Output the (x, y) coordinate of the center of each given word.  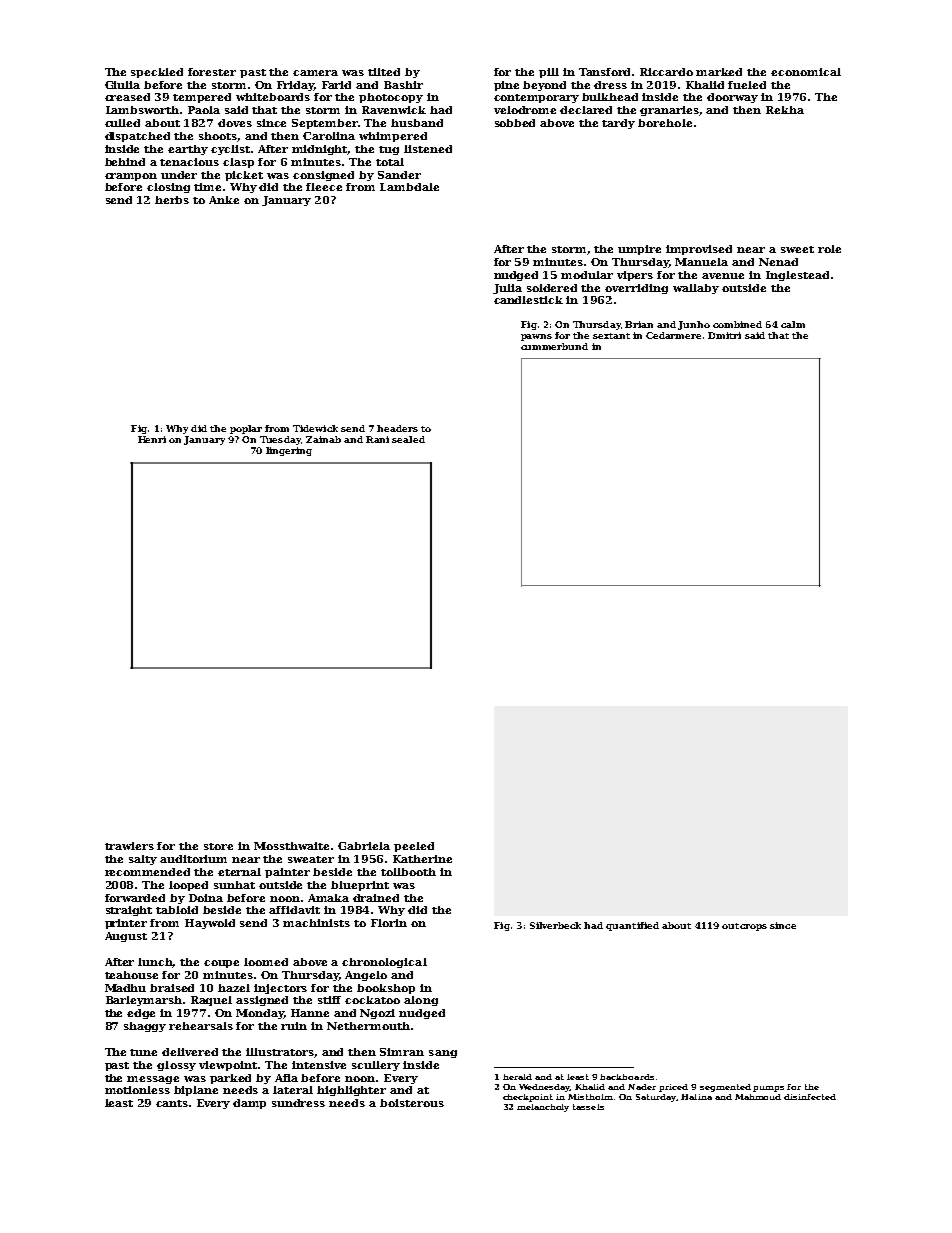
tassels (588, 1107)
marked (719, 72)
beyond (544, 86)
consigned (323, 176)
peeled (414, 847)
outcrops (744, 927)
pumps (768, 1089)
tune (143, 1052)
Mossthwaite (291, 846)
